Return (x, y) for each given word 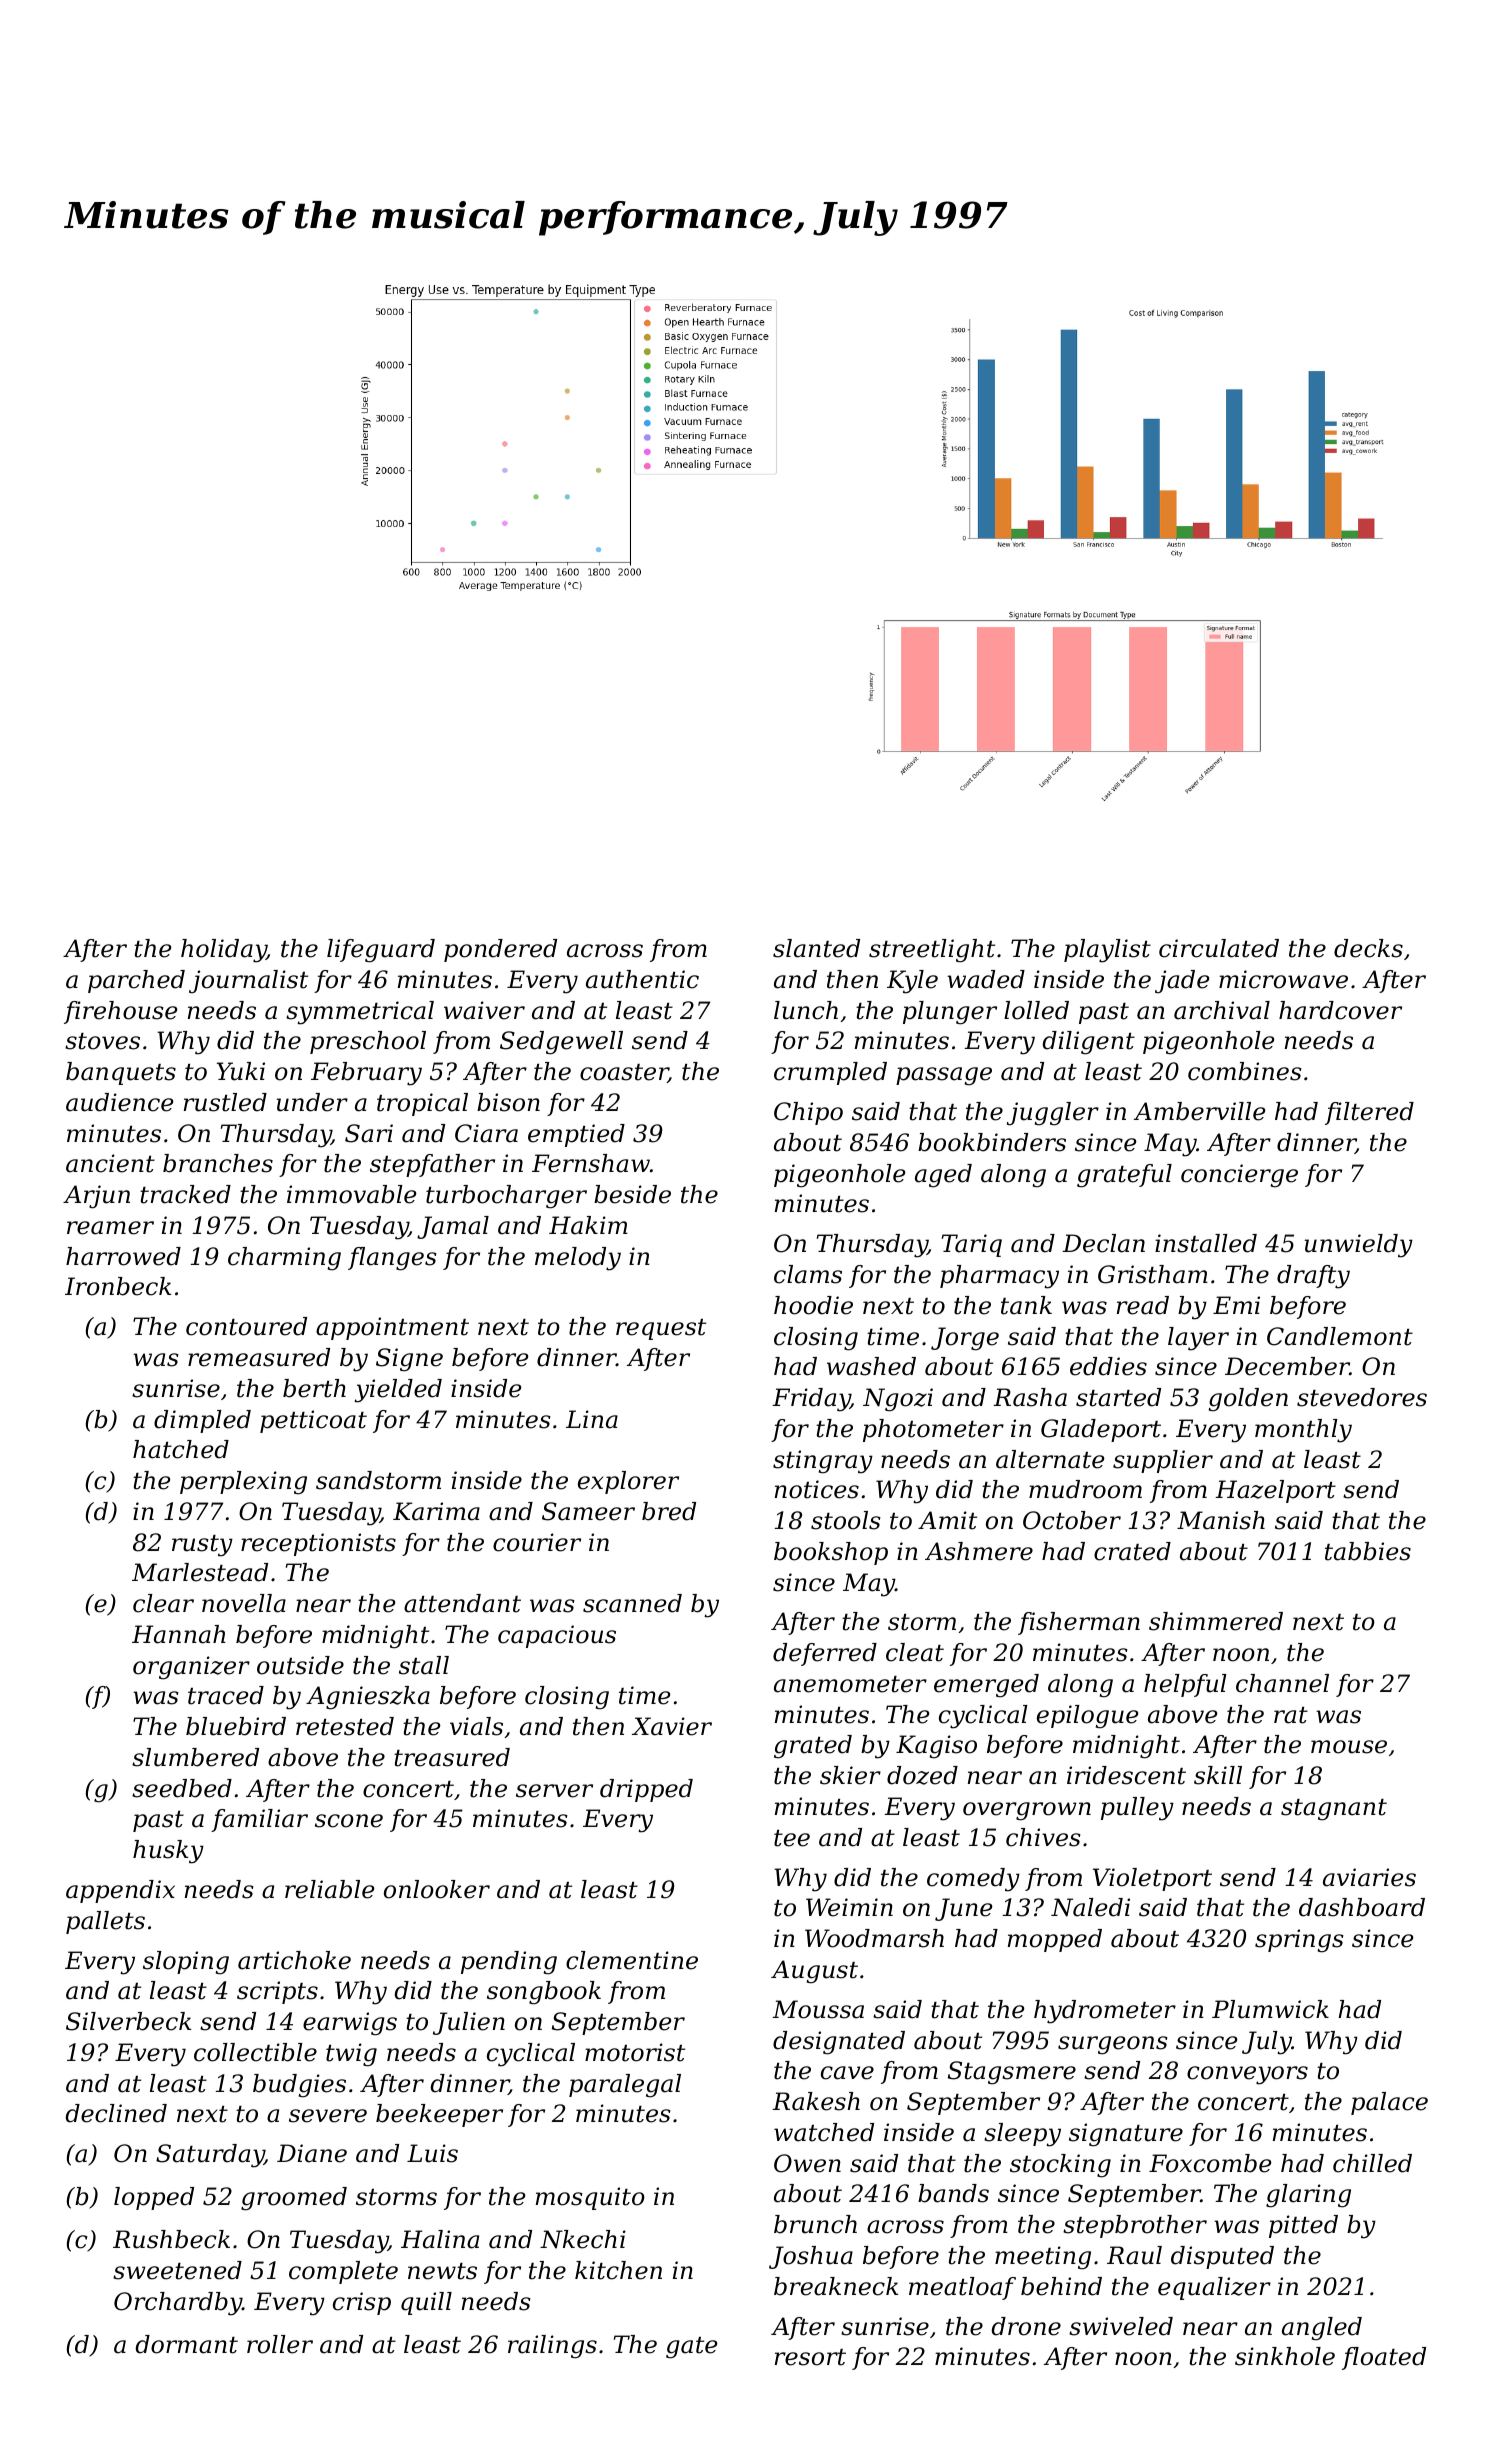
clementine (632, 1960)
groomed (294, 2199)
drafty (1313, 1277)
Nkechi (583, 2239)
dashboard (1362, 1907)
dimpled (202, 1421)
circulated (1219, 948)
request (661, 1329)
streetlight (932, 951)
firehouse (121, 1012)
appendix (120, 1891)
